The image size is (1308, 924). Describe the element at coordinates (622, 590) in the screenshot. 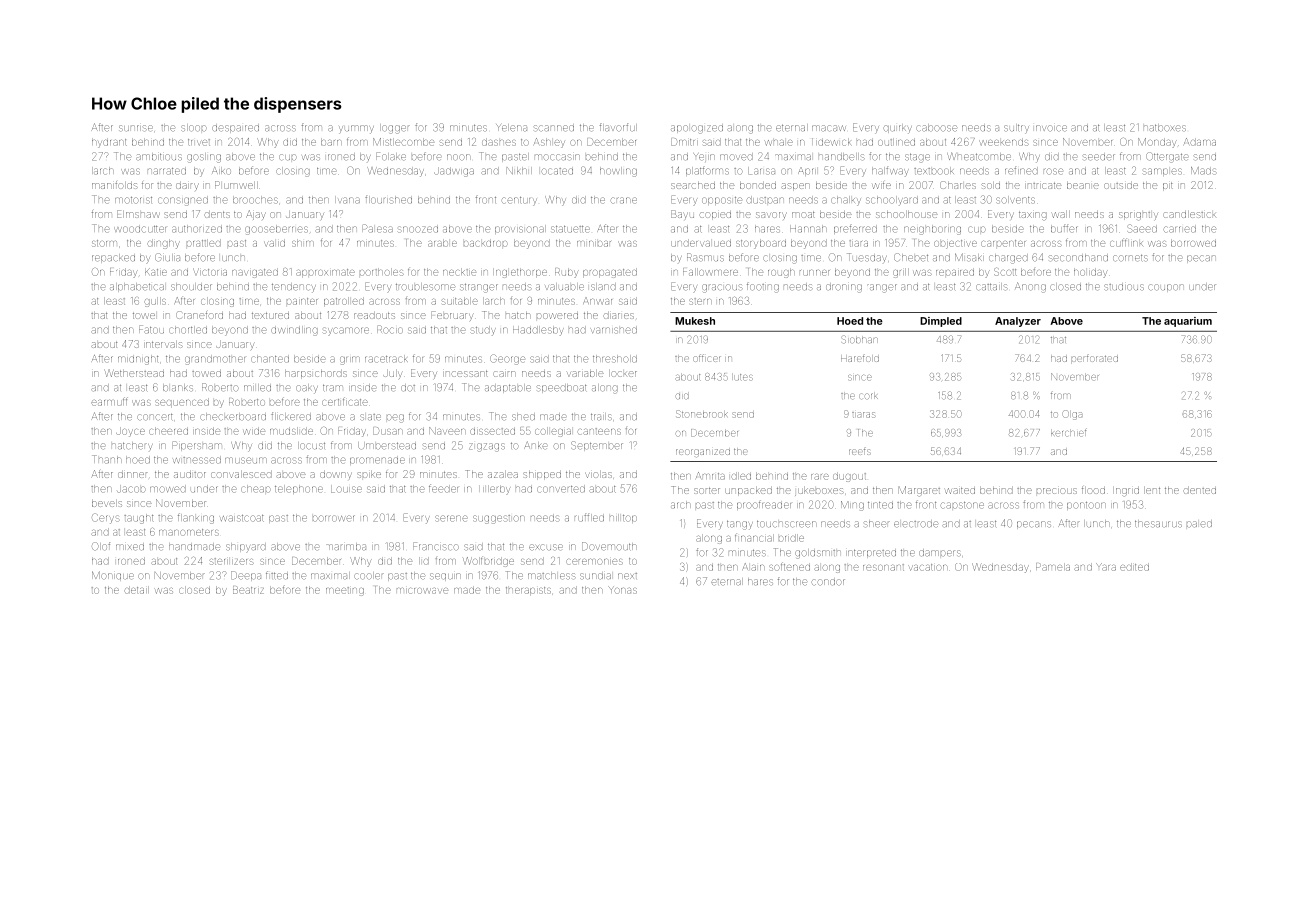

I see `Yonas` at that location.
